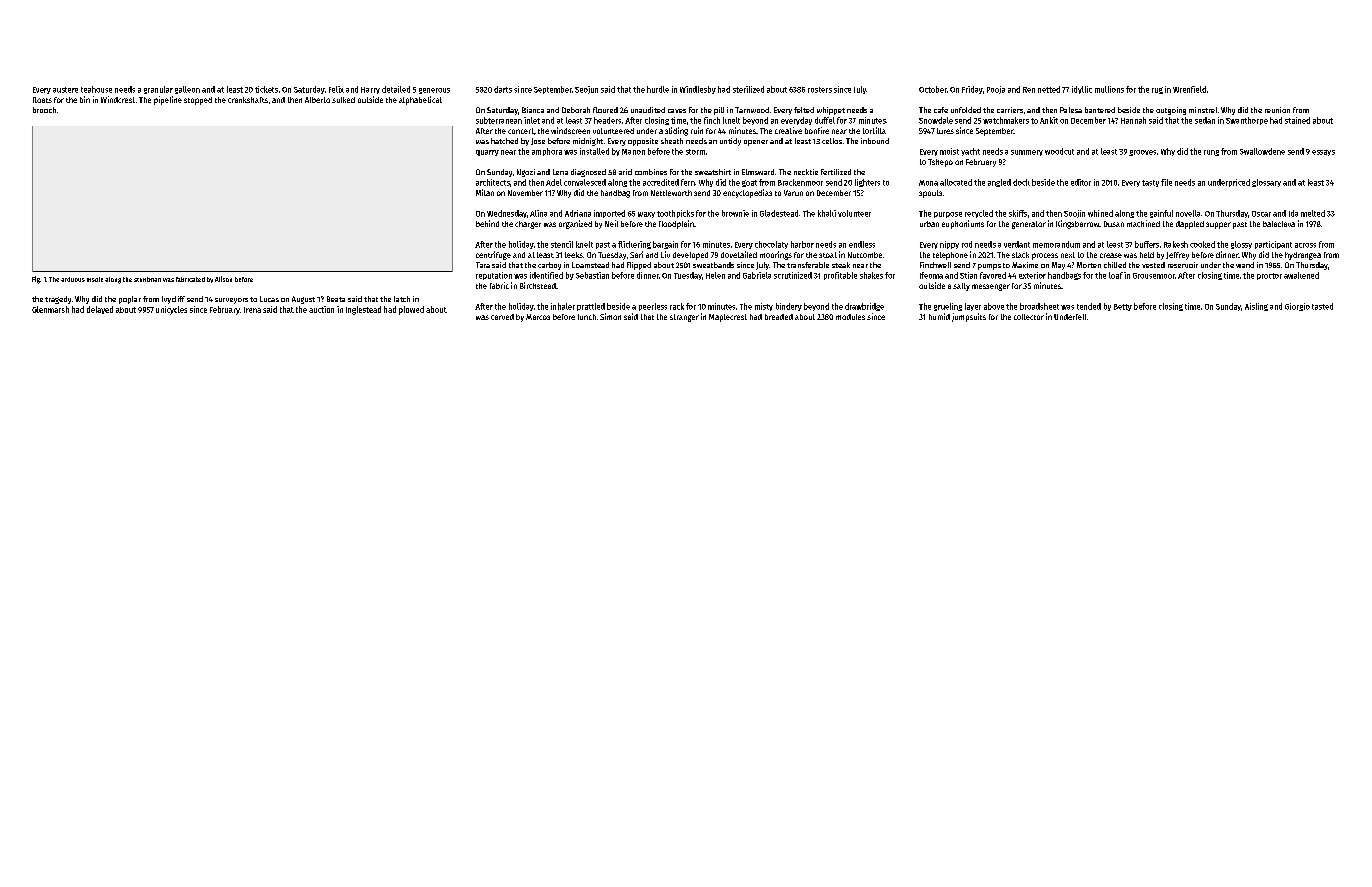 The image size is (1372, 887). Describe the element at coordinates (719, 111) in the image. I see `pill` at that location.
